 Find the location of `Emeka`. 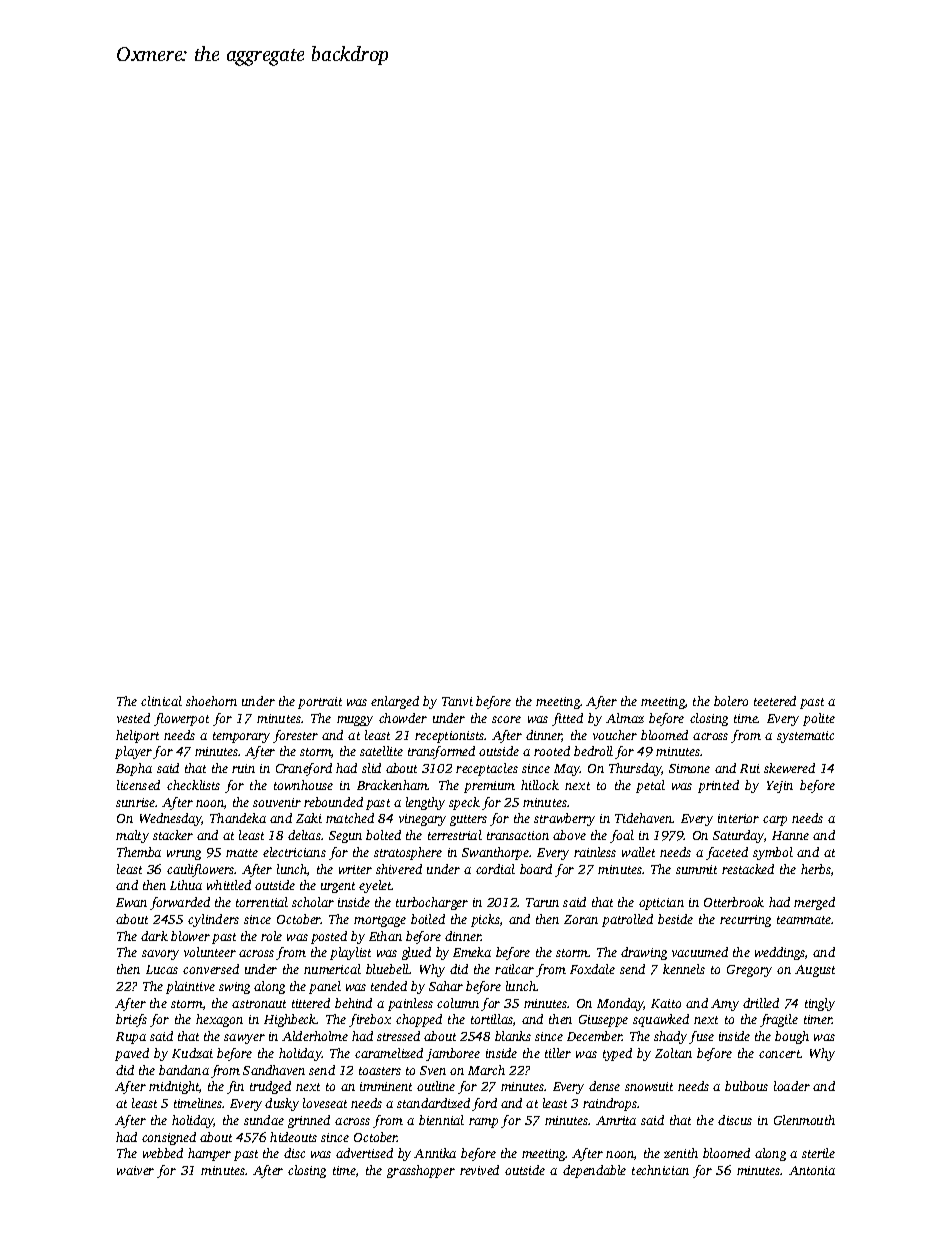

Emeka is located at coordinates (472, 952).
